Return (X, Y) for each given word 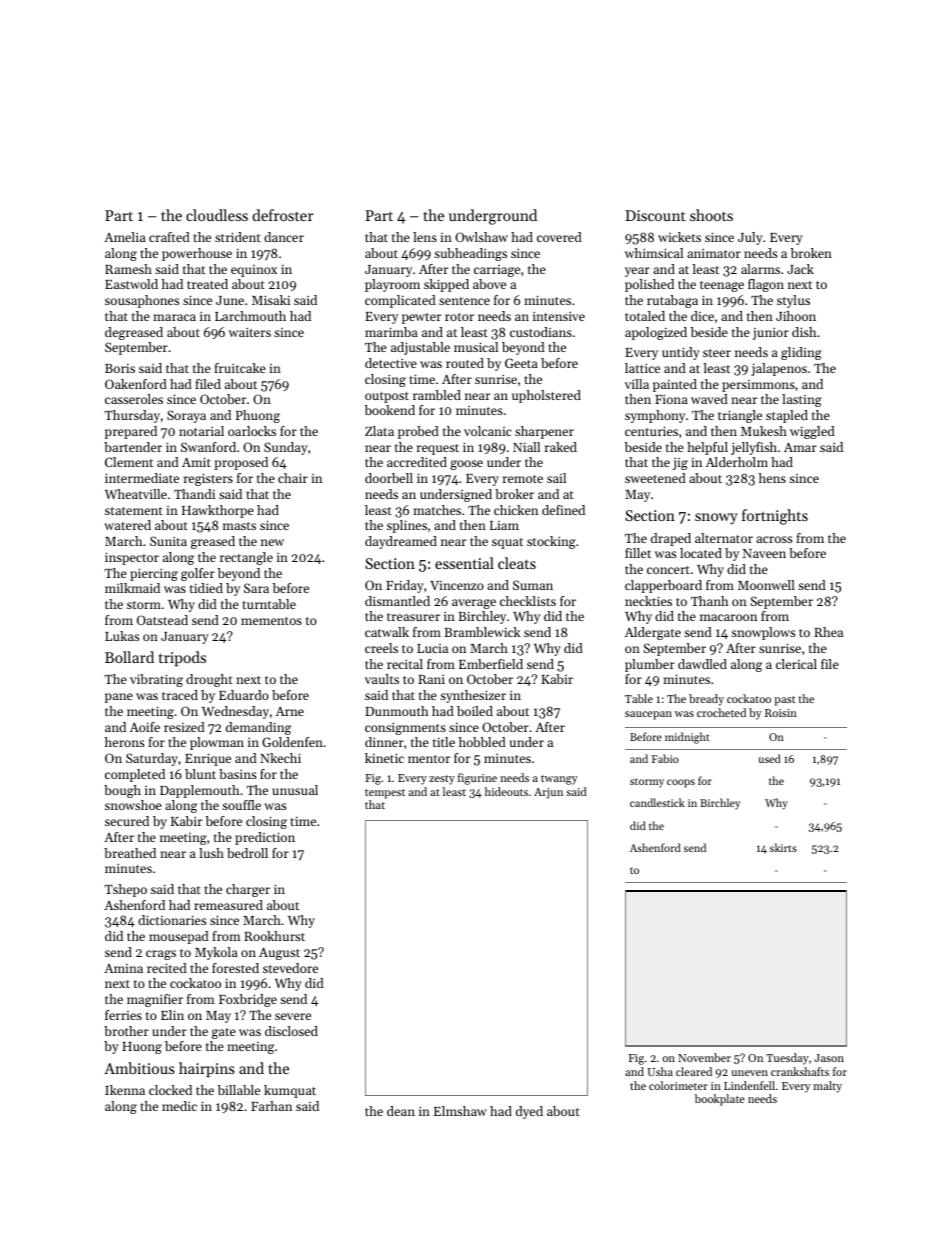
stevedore (290, 968)
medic (179, 1106)
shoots (711, 215)
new (272, 542)
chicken (516, 510)
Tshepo (126, 890)
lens (425, 237)
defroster (283, 215)
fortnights (775, 517)
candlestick (657, 802)
